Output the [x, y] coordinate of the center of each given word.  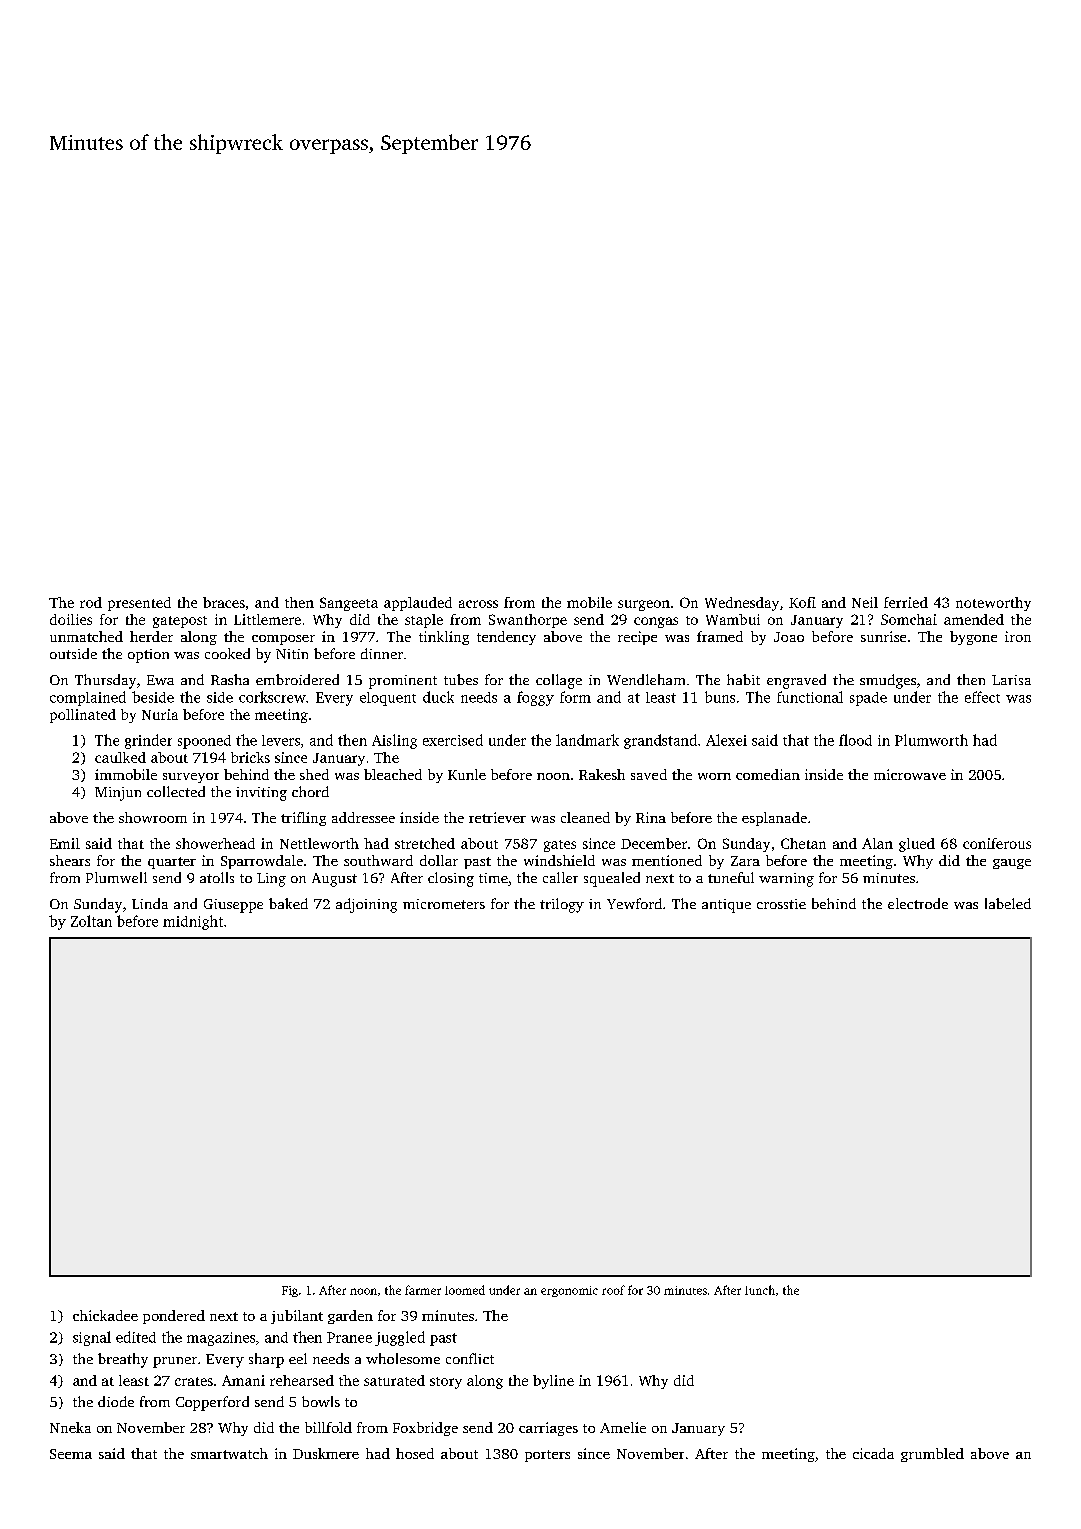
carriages [548, 1429]
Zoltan [91, 921]
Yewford [634, 903]
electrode [918, 903]
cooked [227, 653]
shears [70, 860]
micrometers [444, 904]
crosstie [781, 904]
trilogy [562, 905]
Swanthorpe [528, 621]
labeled [1008, 903]
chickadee [105, 1315]
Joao [789, 637]
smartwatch [229, 1453]
